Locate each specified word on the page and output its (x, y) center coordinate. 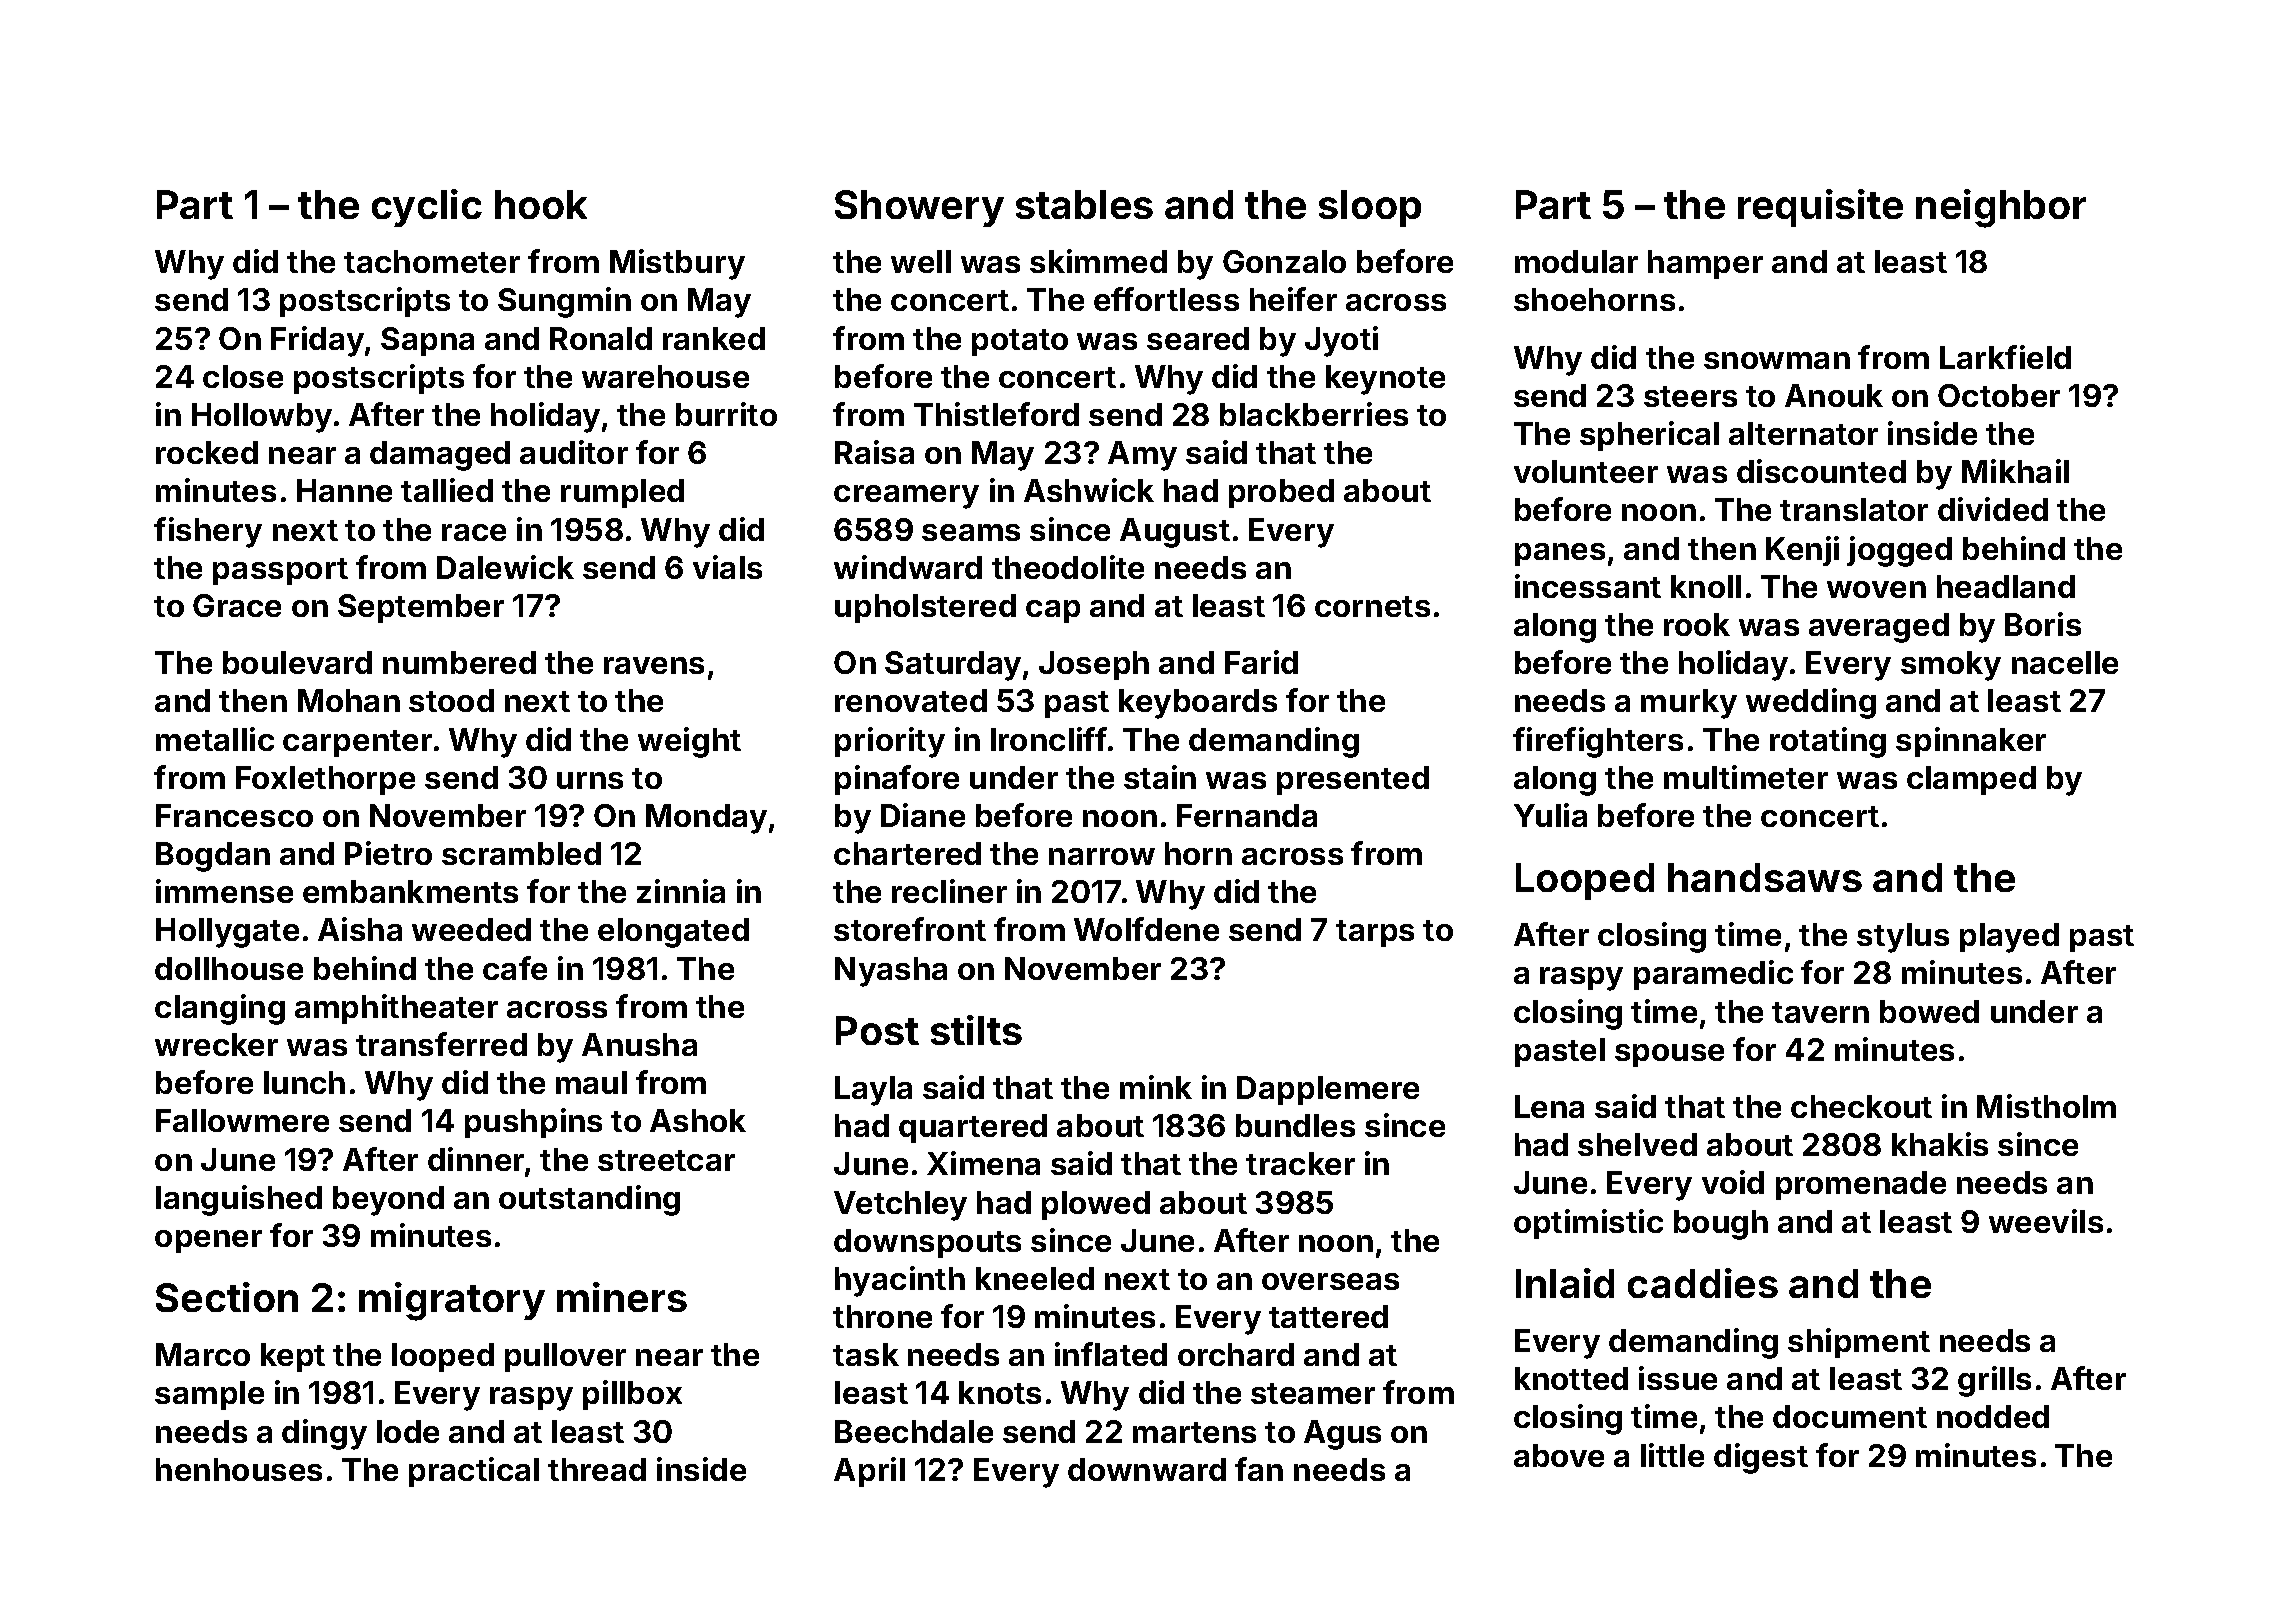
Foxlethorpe (325, 780)
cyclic (427, 208)
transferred (441, 1044)
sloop (1370, 208)
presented (1353, 780)
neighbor (2001, 208)
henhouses (239, 1469)
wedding (1811, 703)
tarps (1375, 933)
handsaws (1765, 877)
